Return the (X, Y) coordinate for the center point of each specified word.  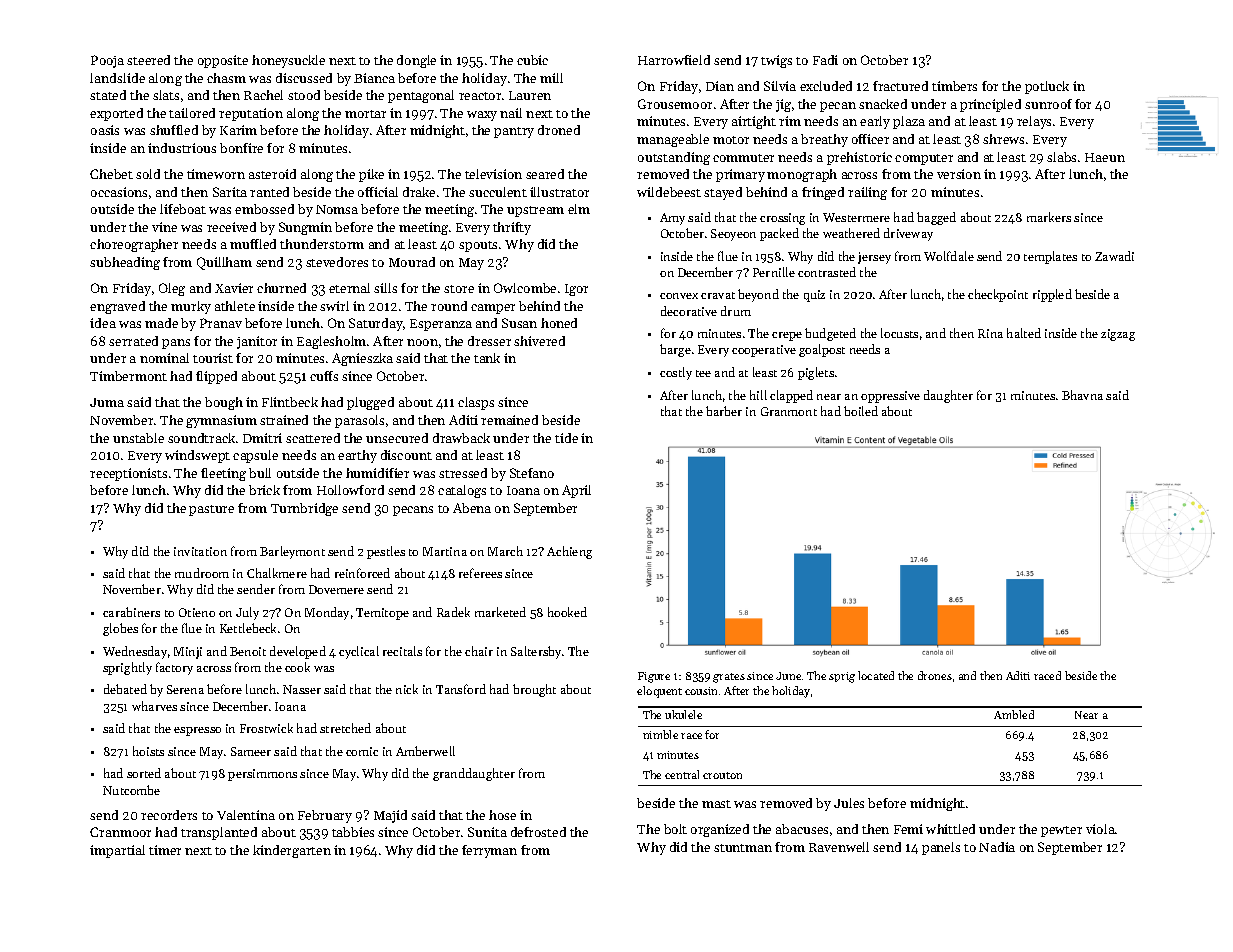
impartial (117, 851)
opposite (223, 61)
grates (729, 678)
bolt (675, 829)
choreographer (134, 245)
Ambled (1014, 714)
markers (1049, 217)
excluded (826, 86)
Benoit (248, 651)
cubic (532, 60)
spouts (478, 246)
